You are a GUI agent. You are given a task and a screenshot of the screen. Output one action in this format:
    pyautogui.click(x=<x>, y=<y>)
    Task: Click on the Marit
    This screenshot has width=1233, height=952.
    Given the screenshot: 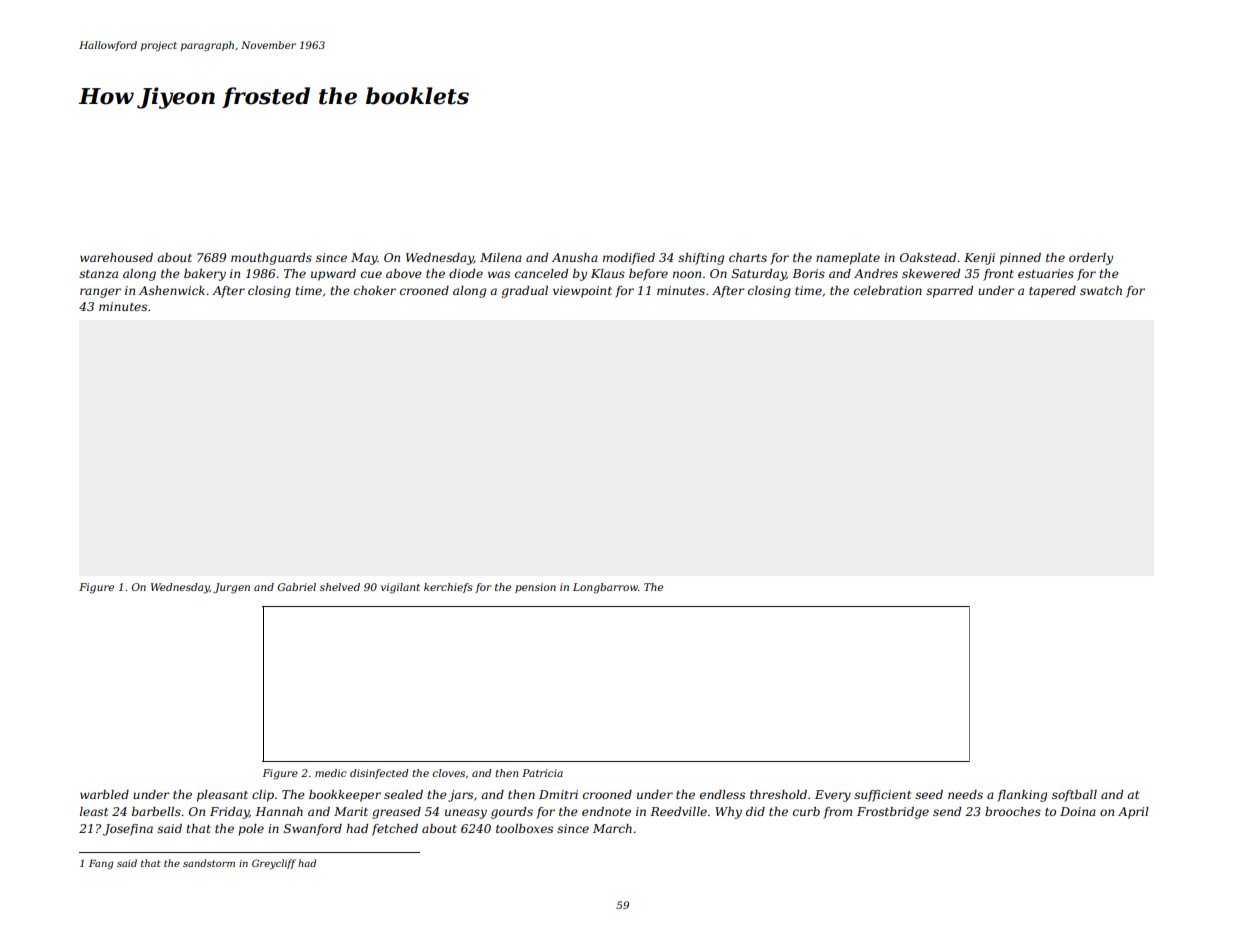 What is the action you would take?
    pyautogui.click(x=351, y=811)
